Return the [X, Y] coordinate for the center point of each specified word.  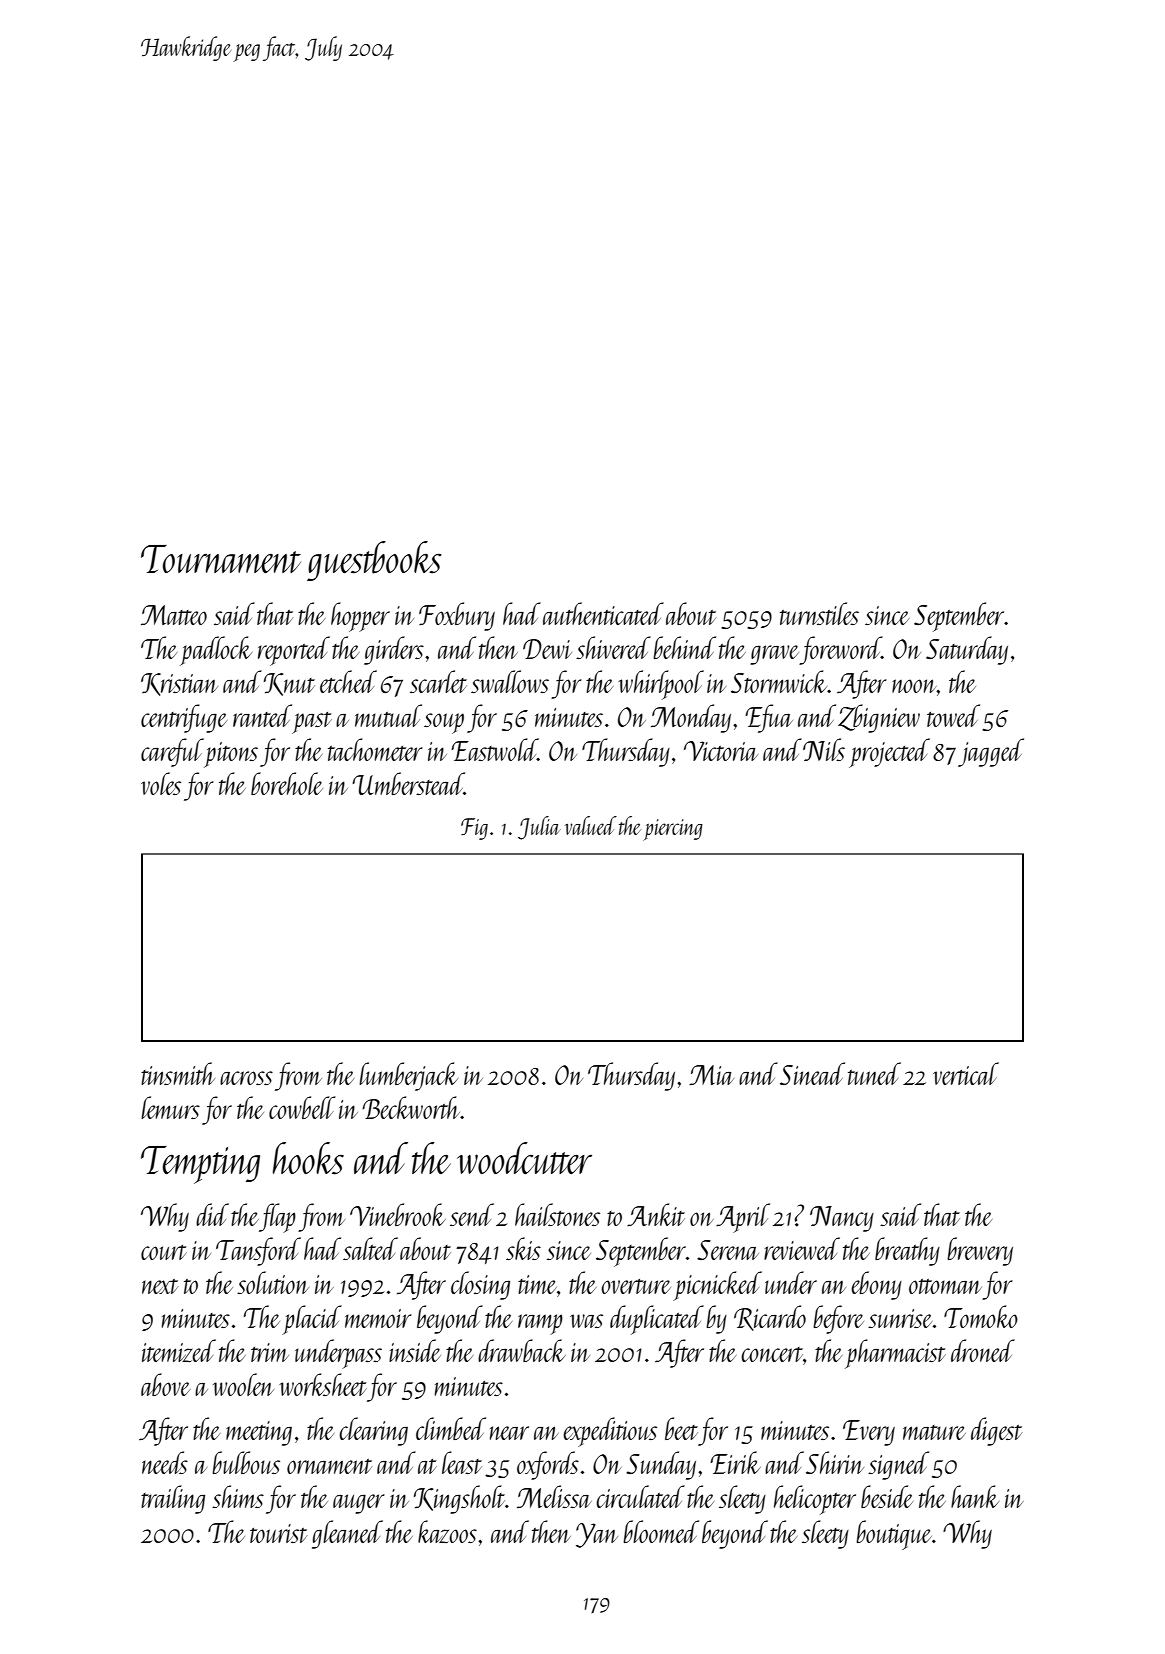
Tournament [221, 559]
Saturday [967, 650]
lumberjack [408, 1076]
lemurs [170, 1107]
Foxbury [457, 616]
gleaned [347, 1534]
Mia [711, 1075]
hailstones [557, 1214]
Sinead [812, 1073]
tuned [874, 1073]
